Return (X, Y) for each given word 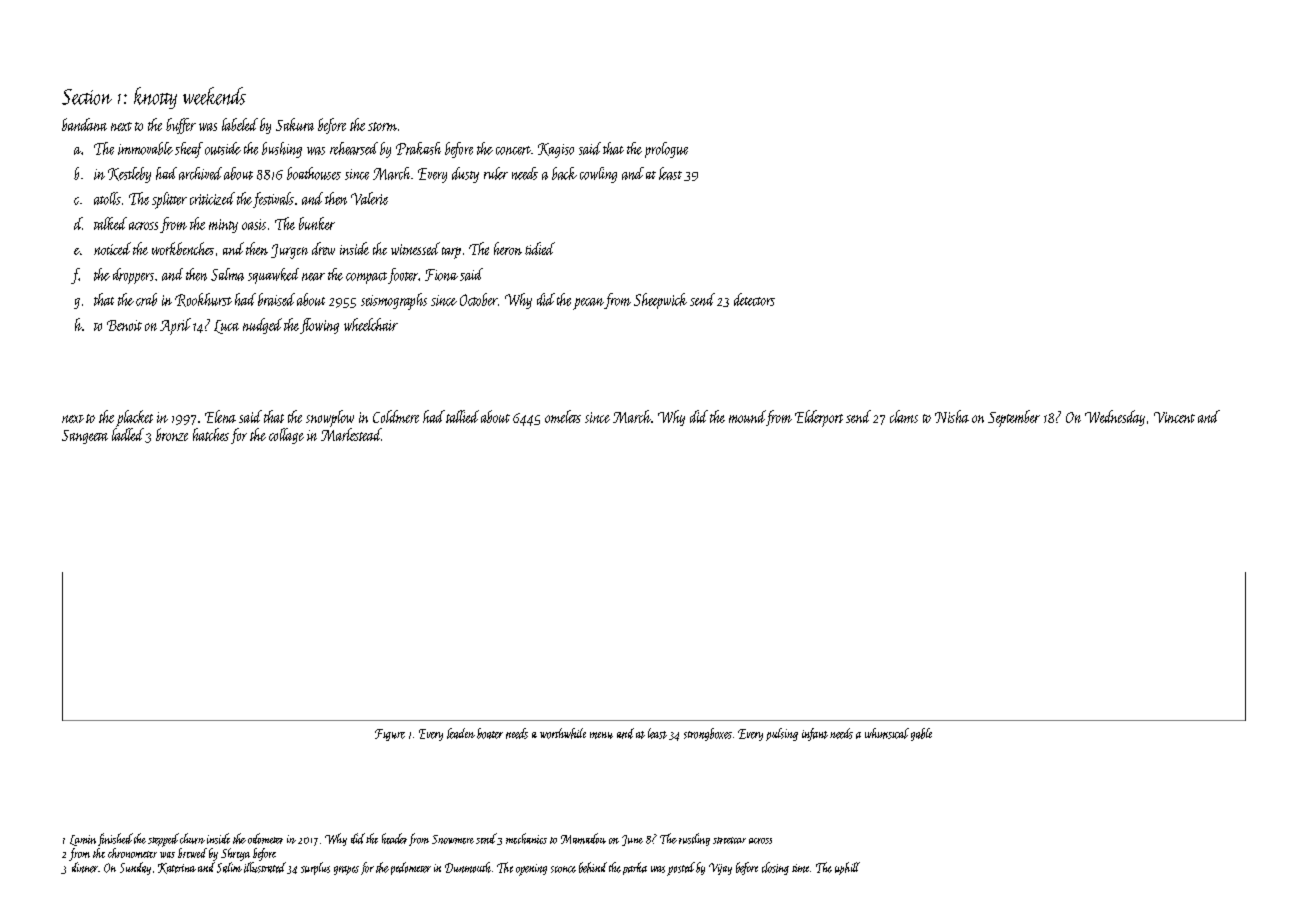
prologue (666, 150)
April (175, 326)
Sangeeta (85, 437)
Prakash (418, 148)
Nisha (952, 416)
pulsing (782, 734)
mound (747, 416)
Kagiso (556, 150)
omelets (563, 416)
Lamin (83, 840)
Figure (390, 735)
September (1014, 418)
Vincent (1174, 417)
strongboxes (708, 734)
